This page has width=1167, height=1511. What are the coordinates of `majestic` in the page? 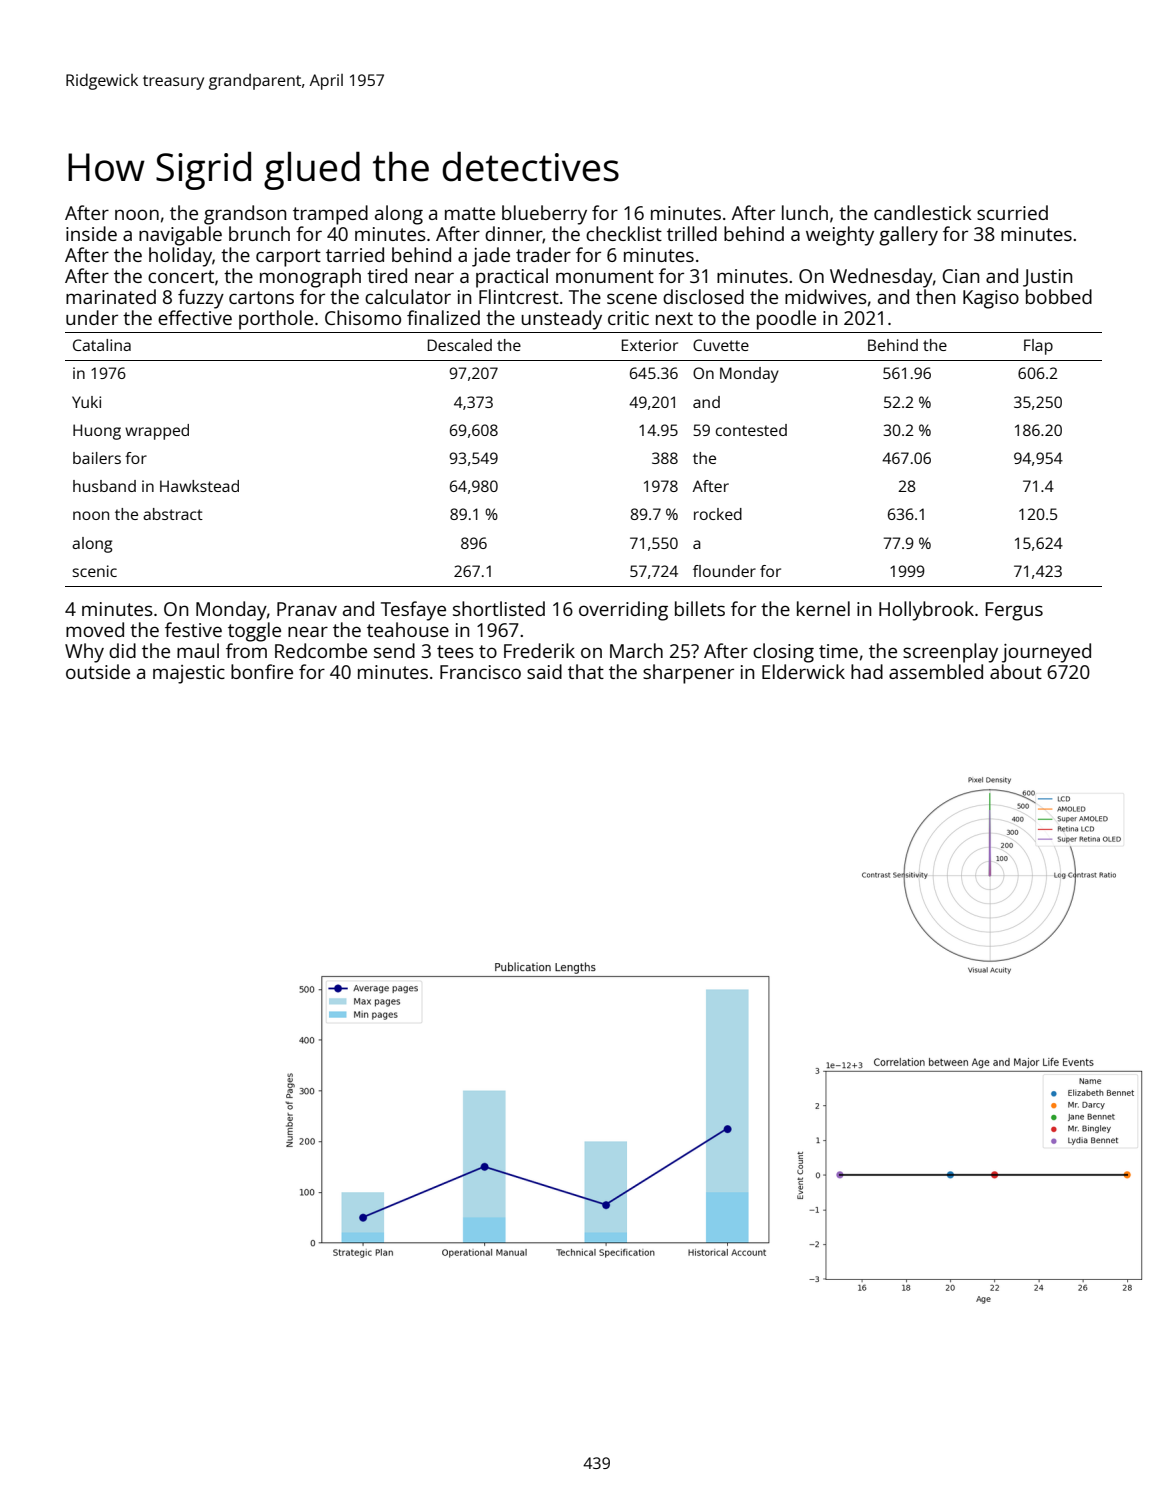 It's located at (189, 674).
